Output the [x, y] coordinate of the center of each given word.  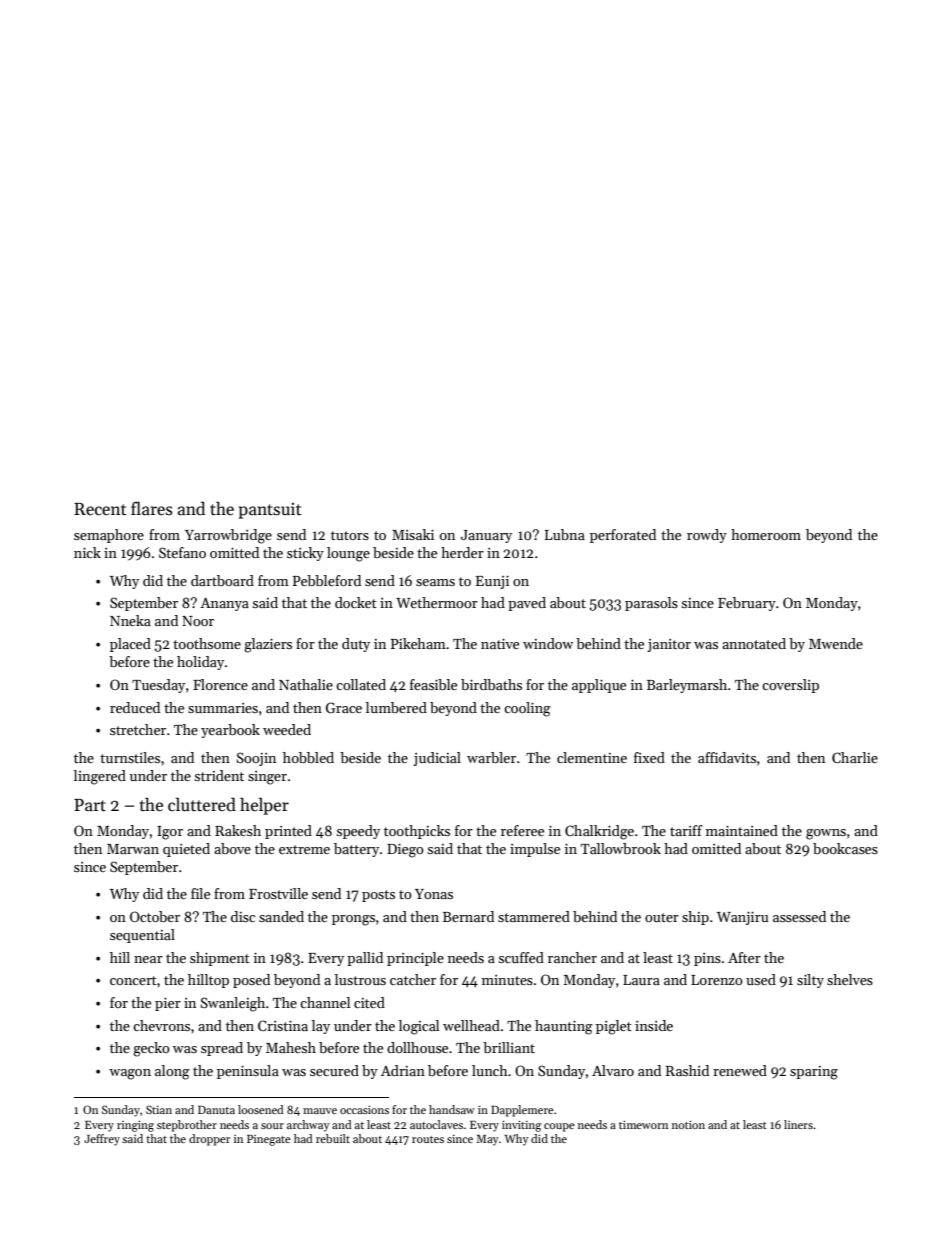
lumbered [396, 707]
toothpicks [417, 832]
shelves [850, 979]
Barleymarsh [687, 686]
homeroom [766, 534]
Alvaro [613, 1070]
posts [378, 896]
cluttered [202, 804]
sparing [814, 1073]
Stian [159, 1109]
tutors [350, 535]
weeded [287, 729]
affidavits [727, 757]
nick [87, 552]
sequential [142, 936]
